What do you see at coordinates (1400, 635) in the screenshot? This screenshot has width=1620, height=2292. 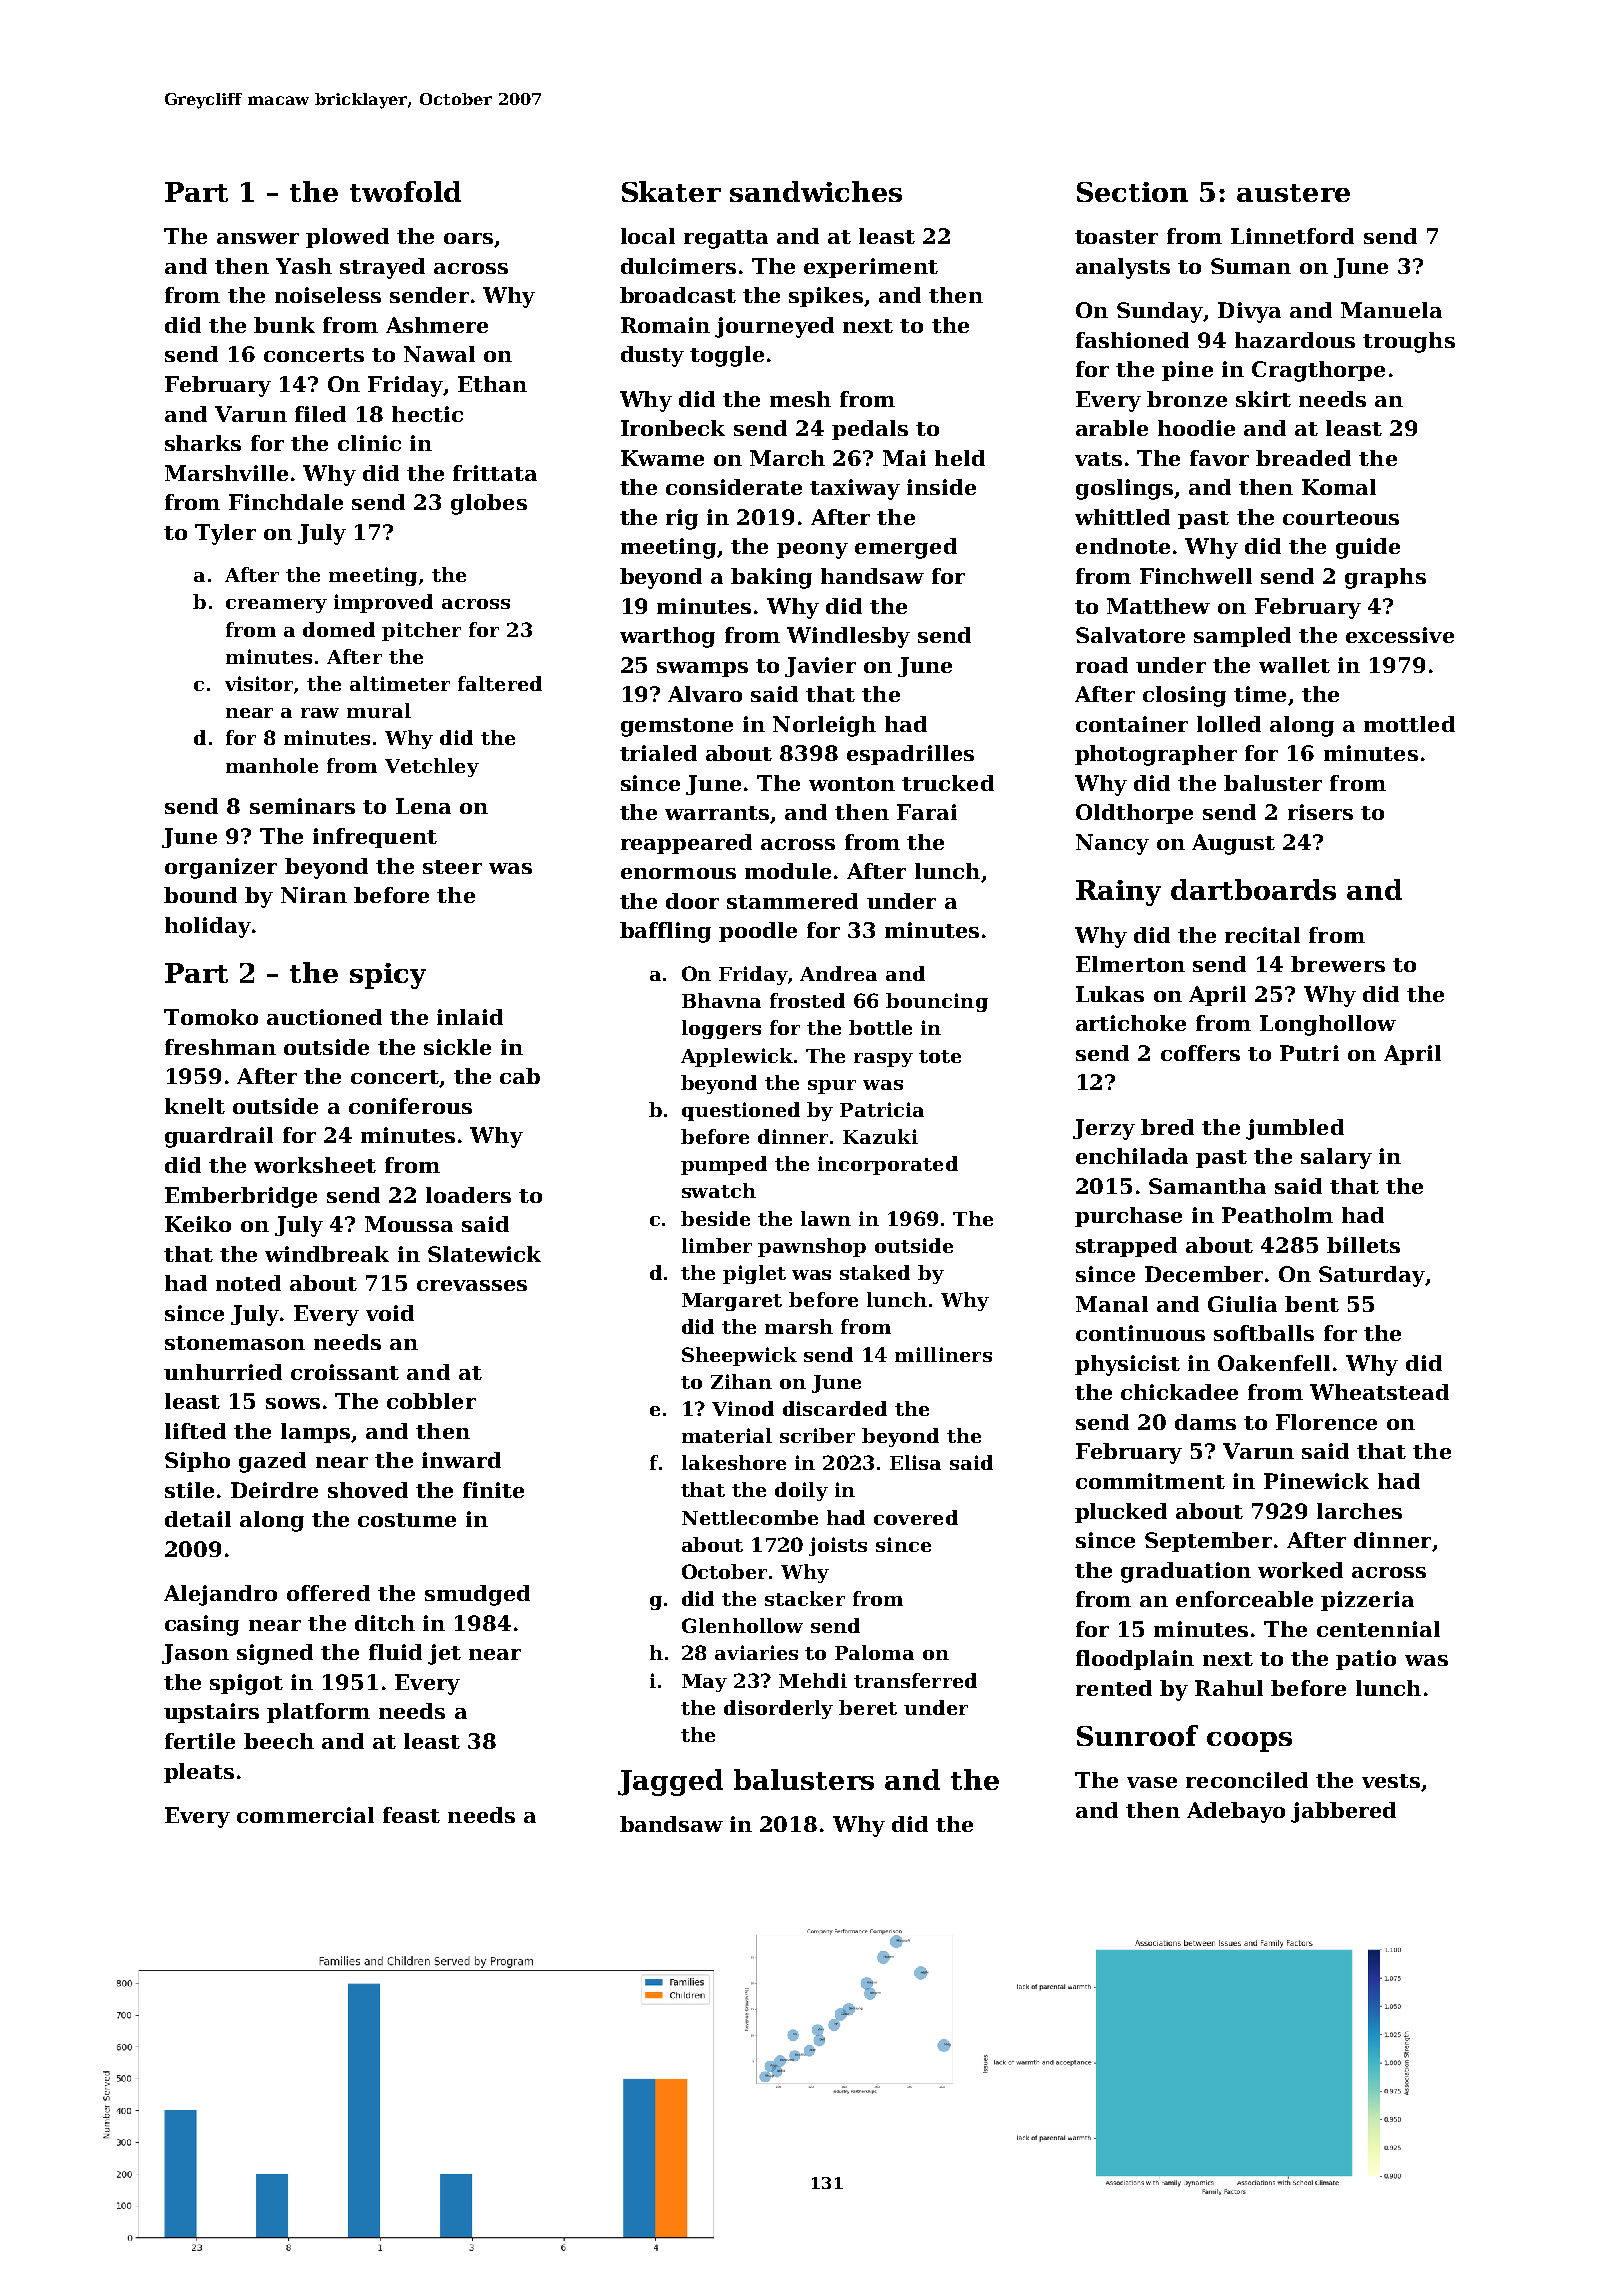 I see `excessive` at bounding box center [1400, 635].
